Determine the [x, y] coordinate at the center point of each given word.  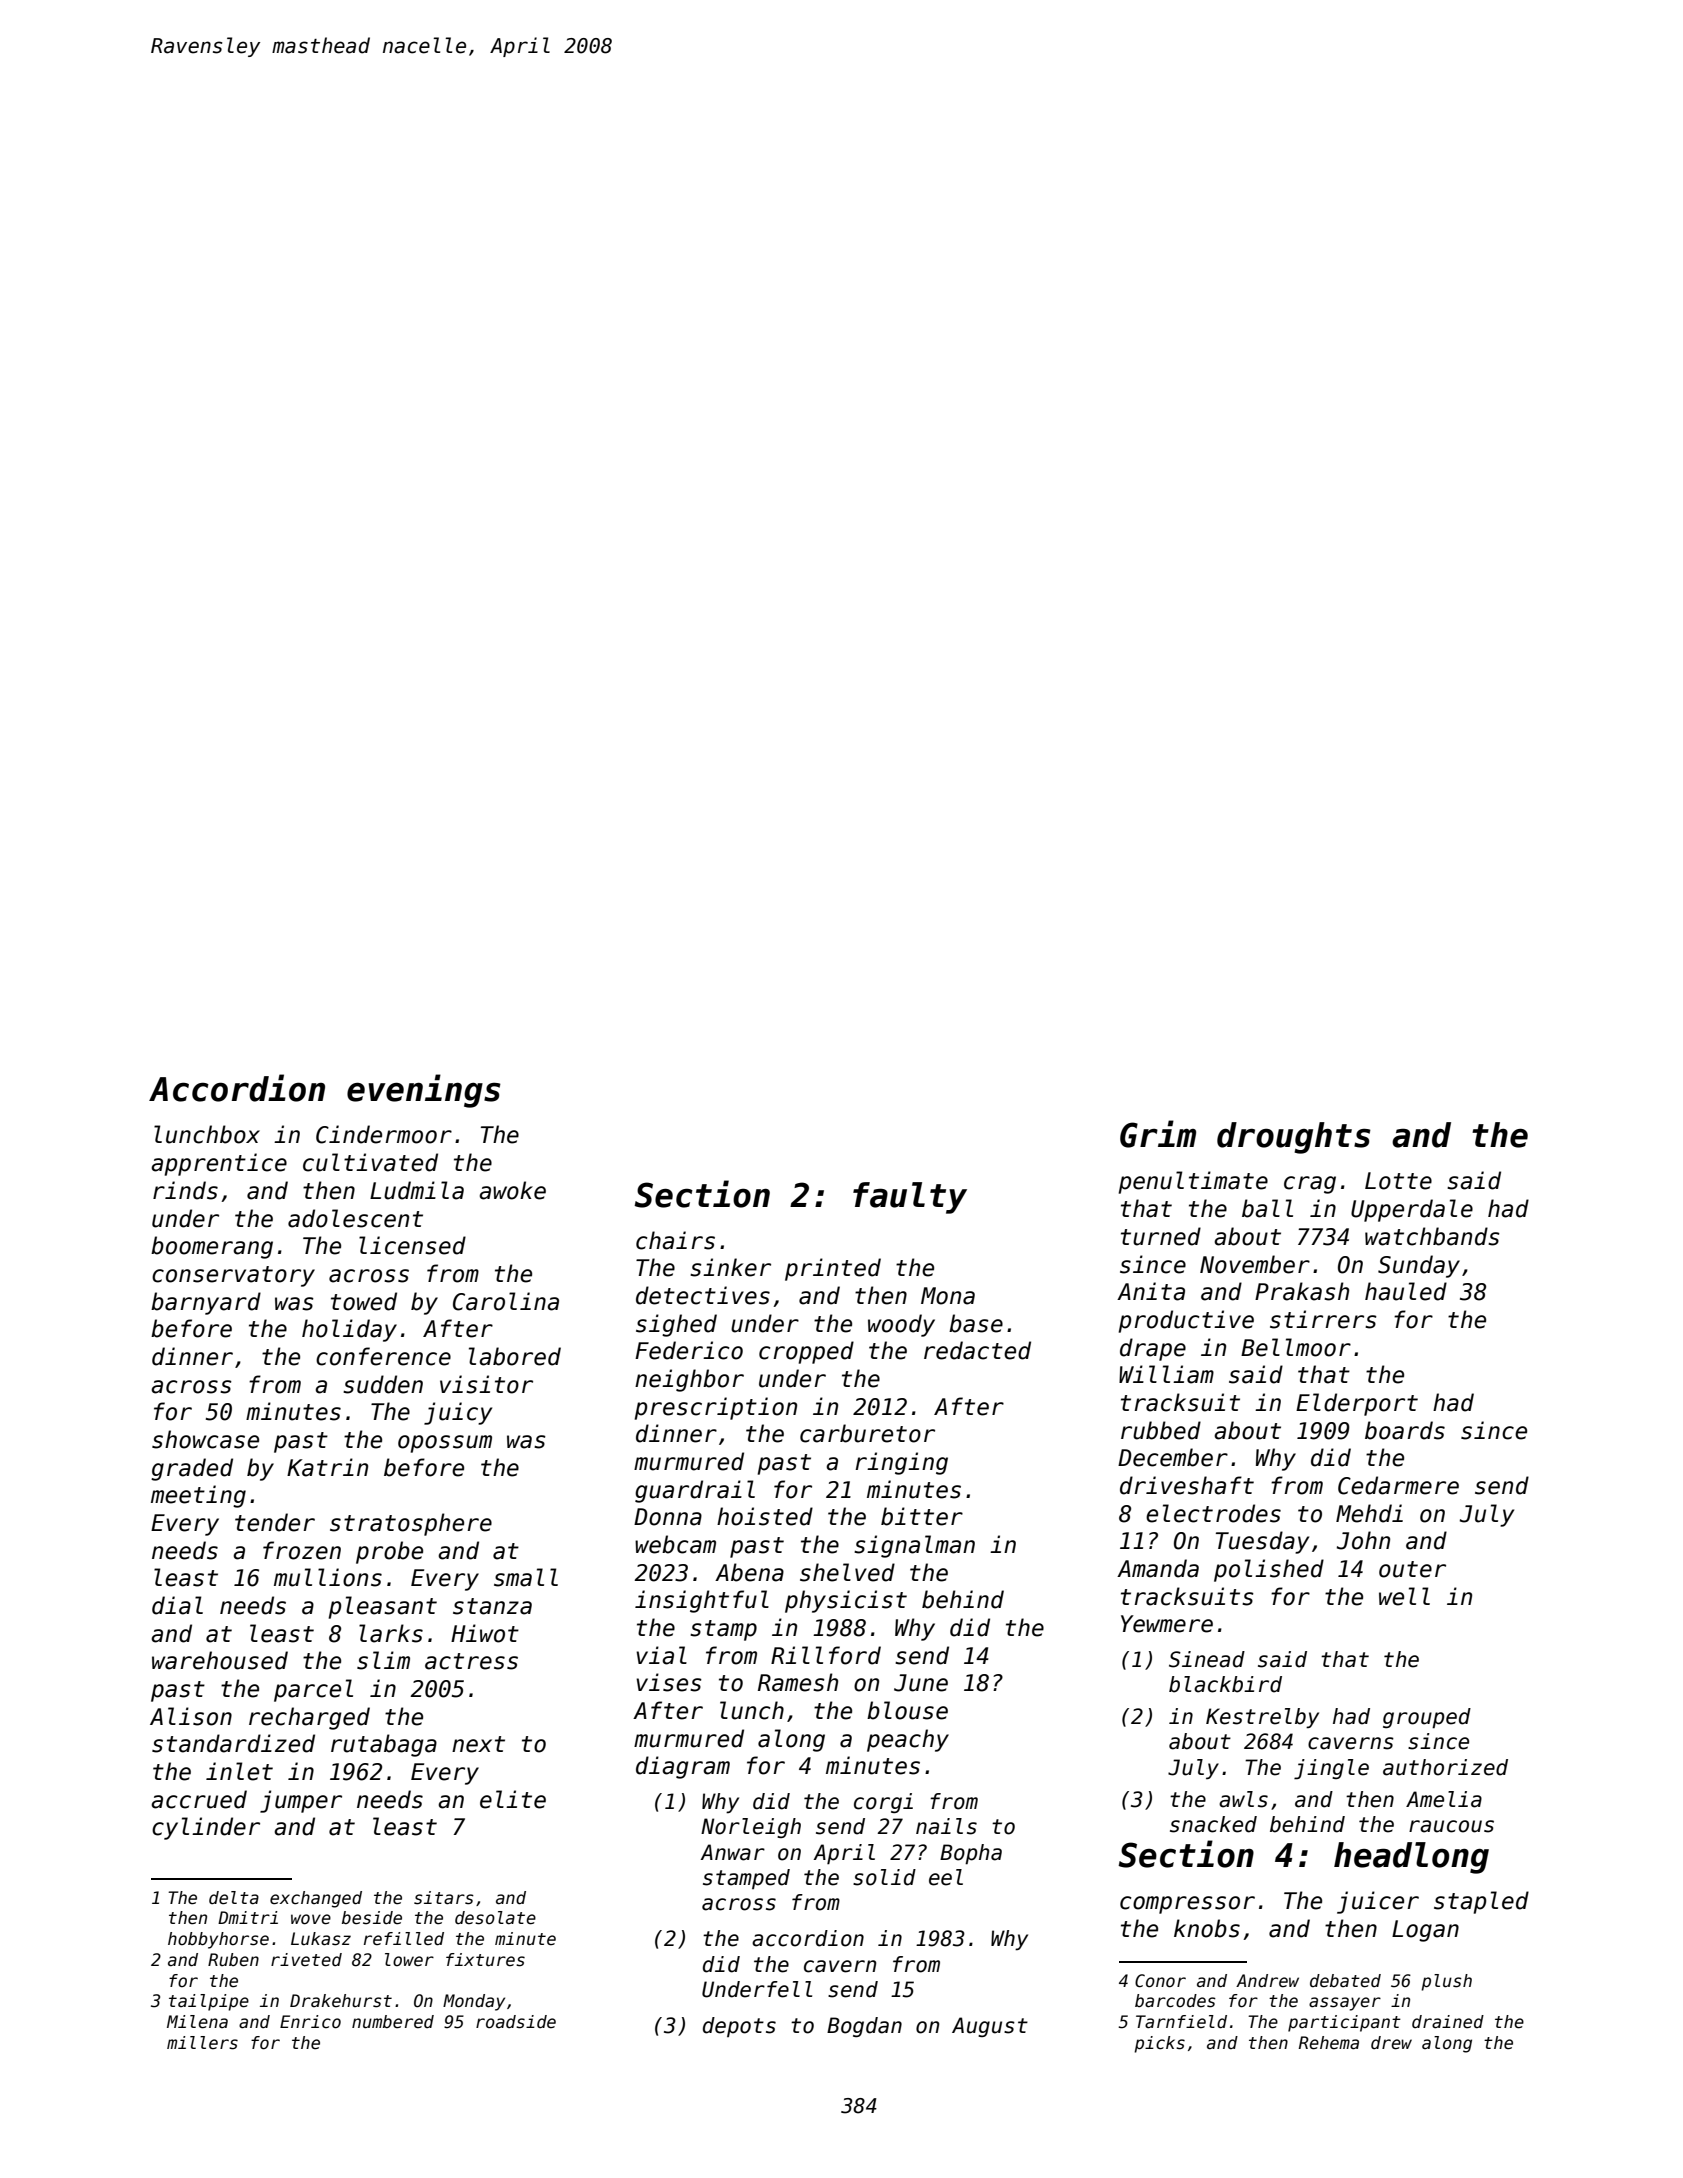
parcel [313, 1690]
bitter [922, 1516]
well [1404, 1596]
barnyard [206, 1303]
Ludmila [417, 1190]
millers [202, 2043]
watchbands [1432, 1236]
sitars [444, 1898]
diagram [683, 1767]
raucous [1451, 1826]
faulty [910, 1198]
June [921, 1683]
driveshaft [1187, 1485]
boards [1405, 1430]
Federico [689, 1350]
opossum [445, 1444]
